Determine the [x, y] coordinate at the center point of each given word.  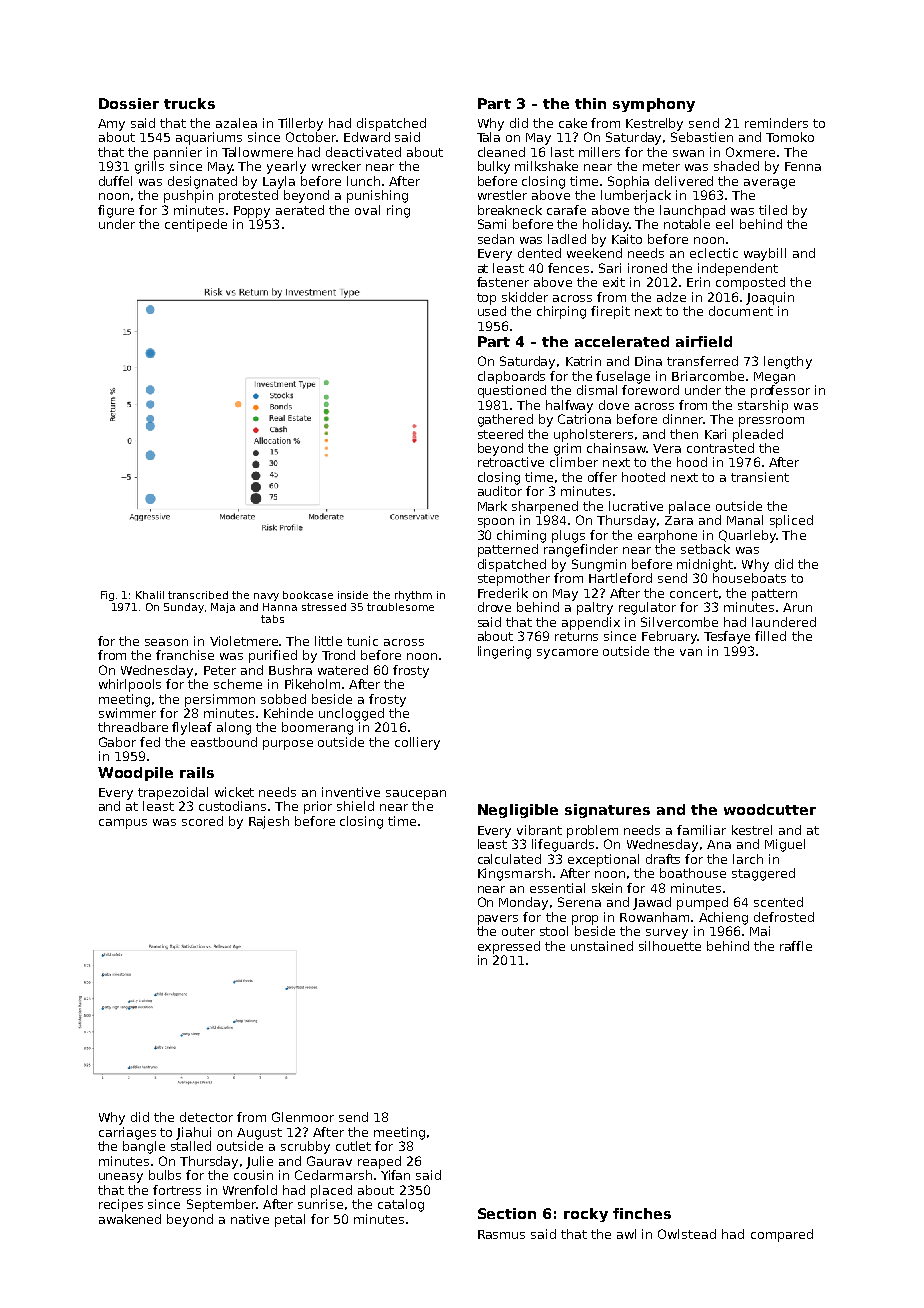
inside [353, 595]
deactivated [363, 152]
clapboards [511, 377]
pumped [702, 903]
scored [202, 821]
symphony [654, 105]
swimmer [127, 713]
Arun [797, 607]
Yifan [395, 1175]
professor [780, 391]
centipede [196, 225]
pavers [498, 920]
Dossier [129, 103]
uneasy [121, 1178]
